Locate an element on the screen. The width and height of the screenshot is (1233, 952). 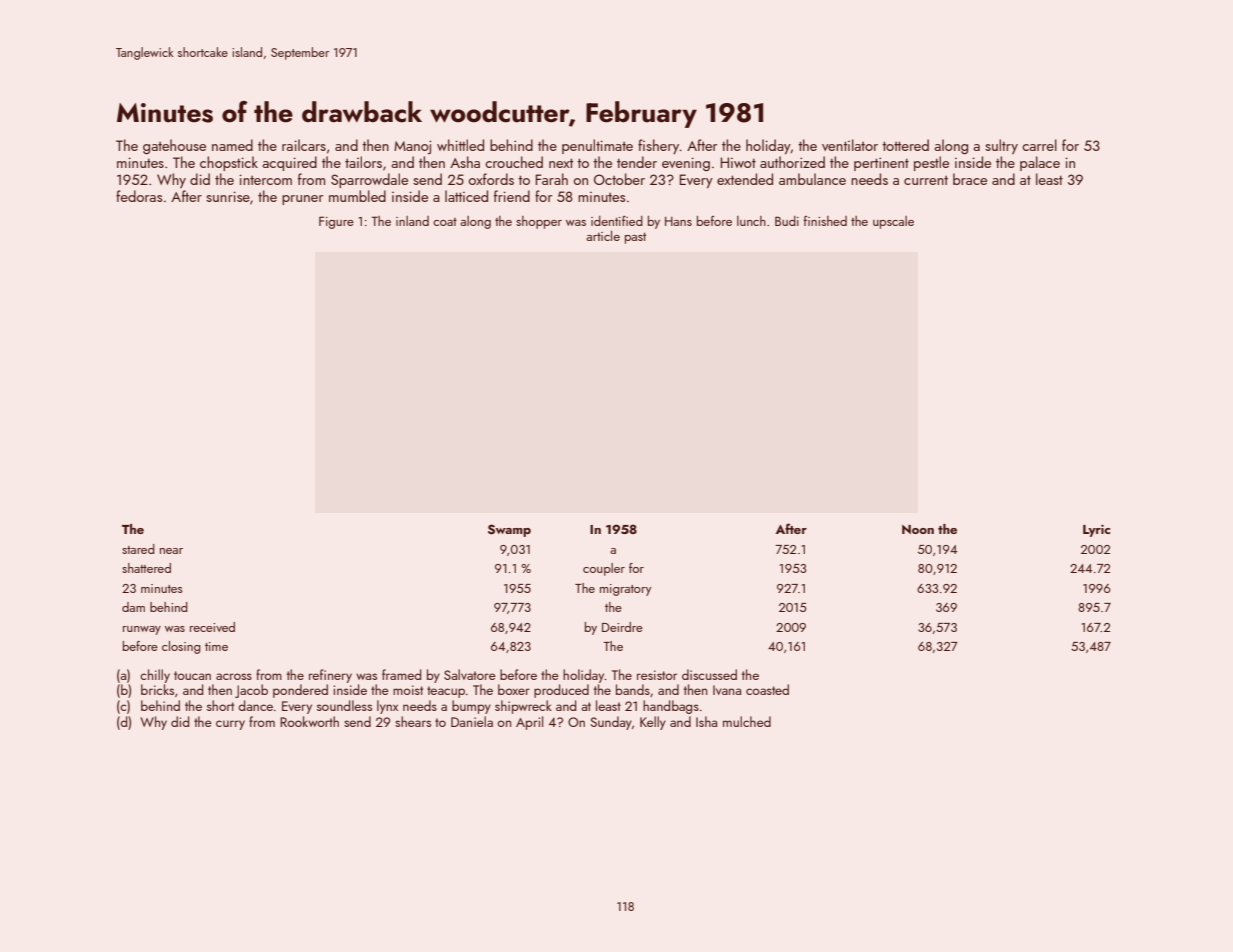
Hiwot is located at coordinates (738, 162).
